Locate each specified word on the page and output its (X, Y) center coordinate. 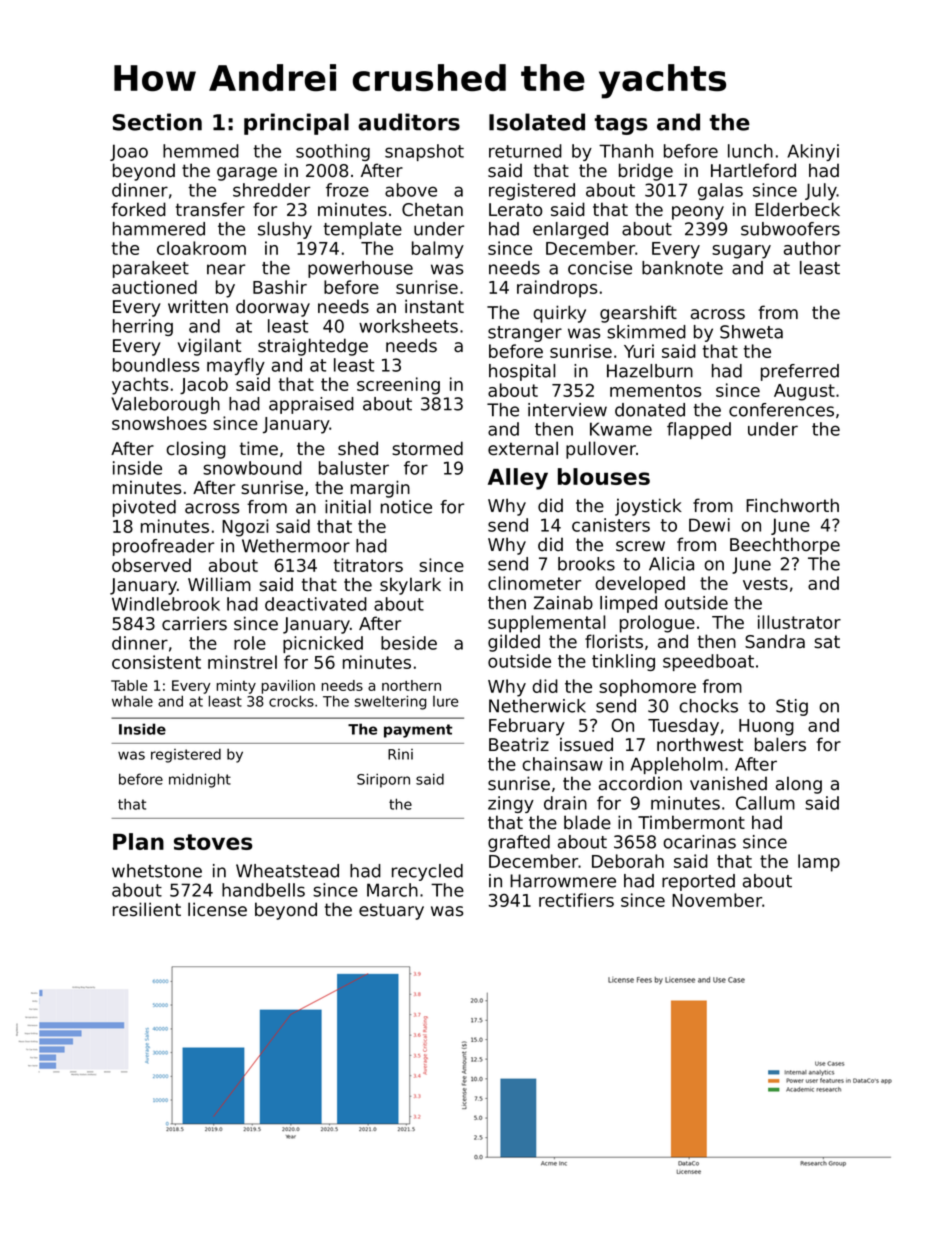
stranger (525, 334)
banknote (682, 268)
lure (445, 701)
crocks (291, 701)
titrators (368, 565)
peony (698, 213)
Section (157, 122)
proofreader (163, 547)
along (799, 785)
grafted (519, 843)
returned (525, 151)
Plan (138, 841)
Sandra (775, 641)
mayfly (236, 366)
